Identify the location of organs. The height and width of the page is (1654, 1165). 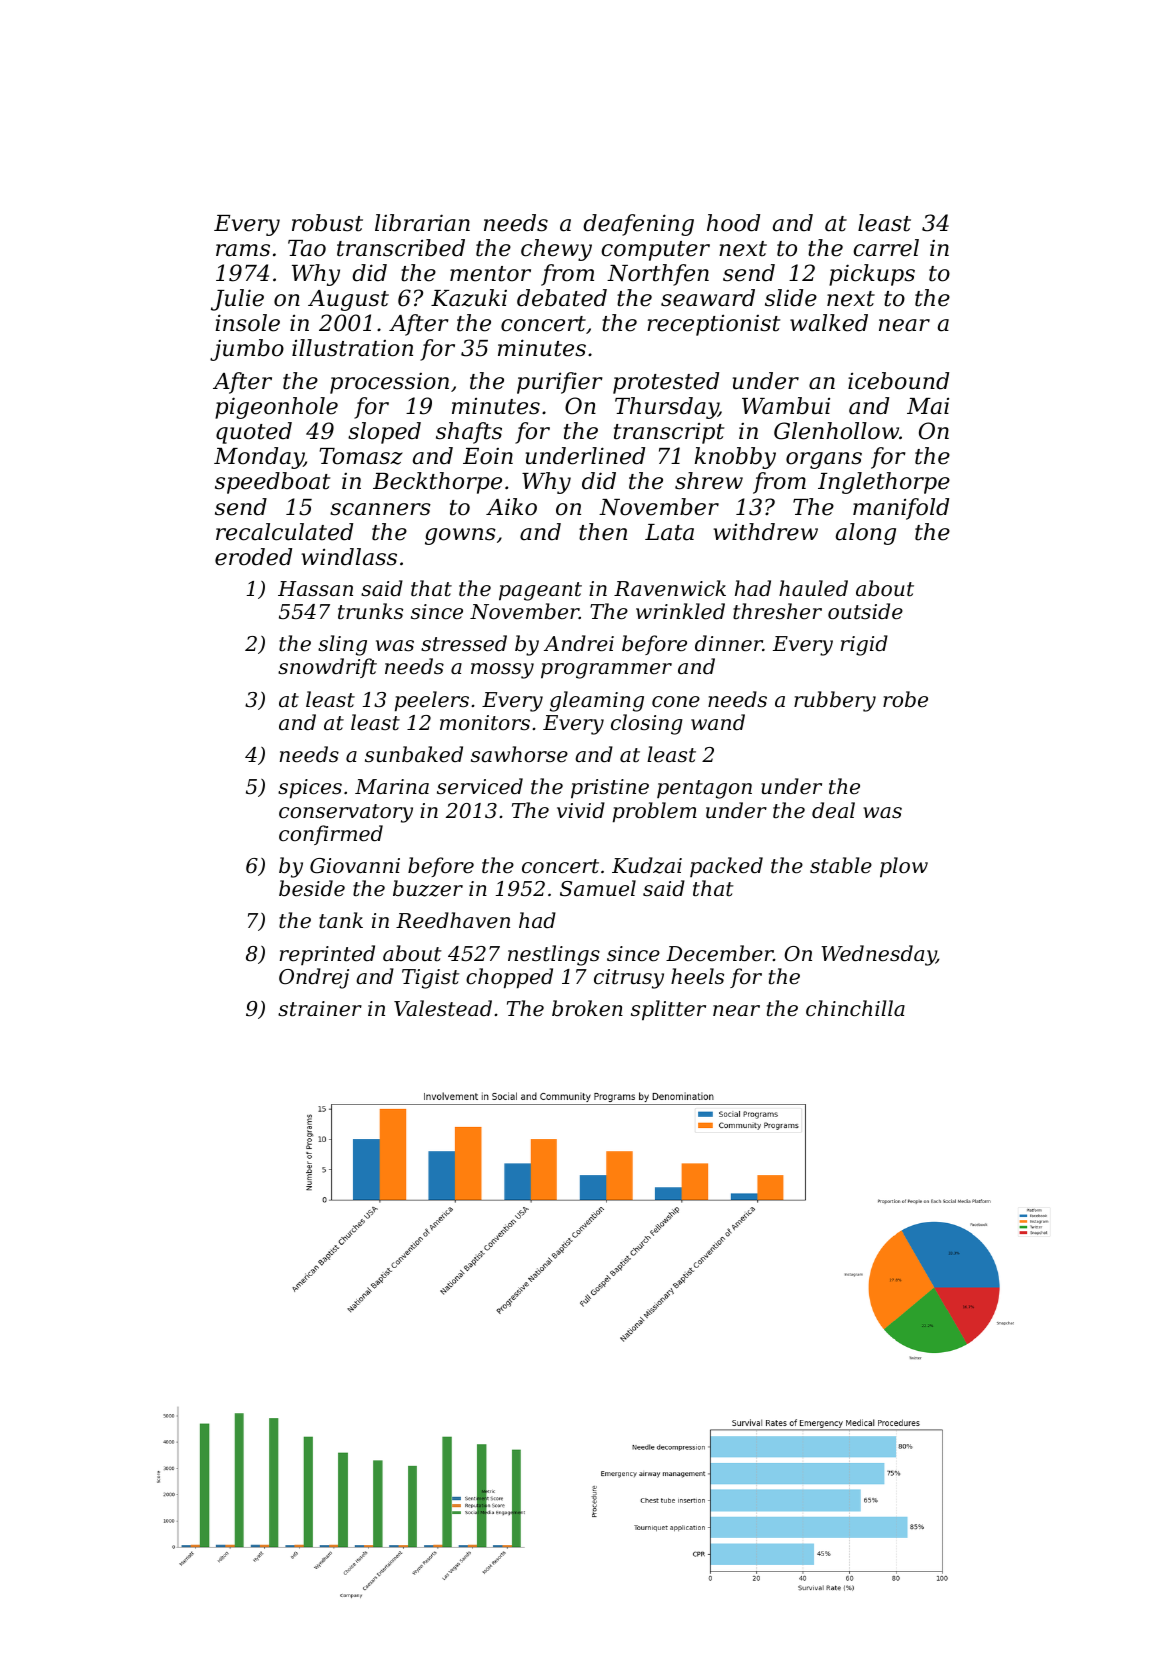
(824, 460).
